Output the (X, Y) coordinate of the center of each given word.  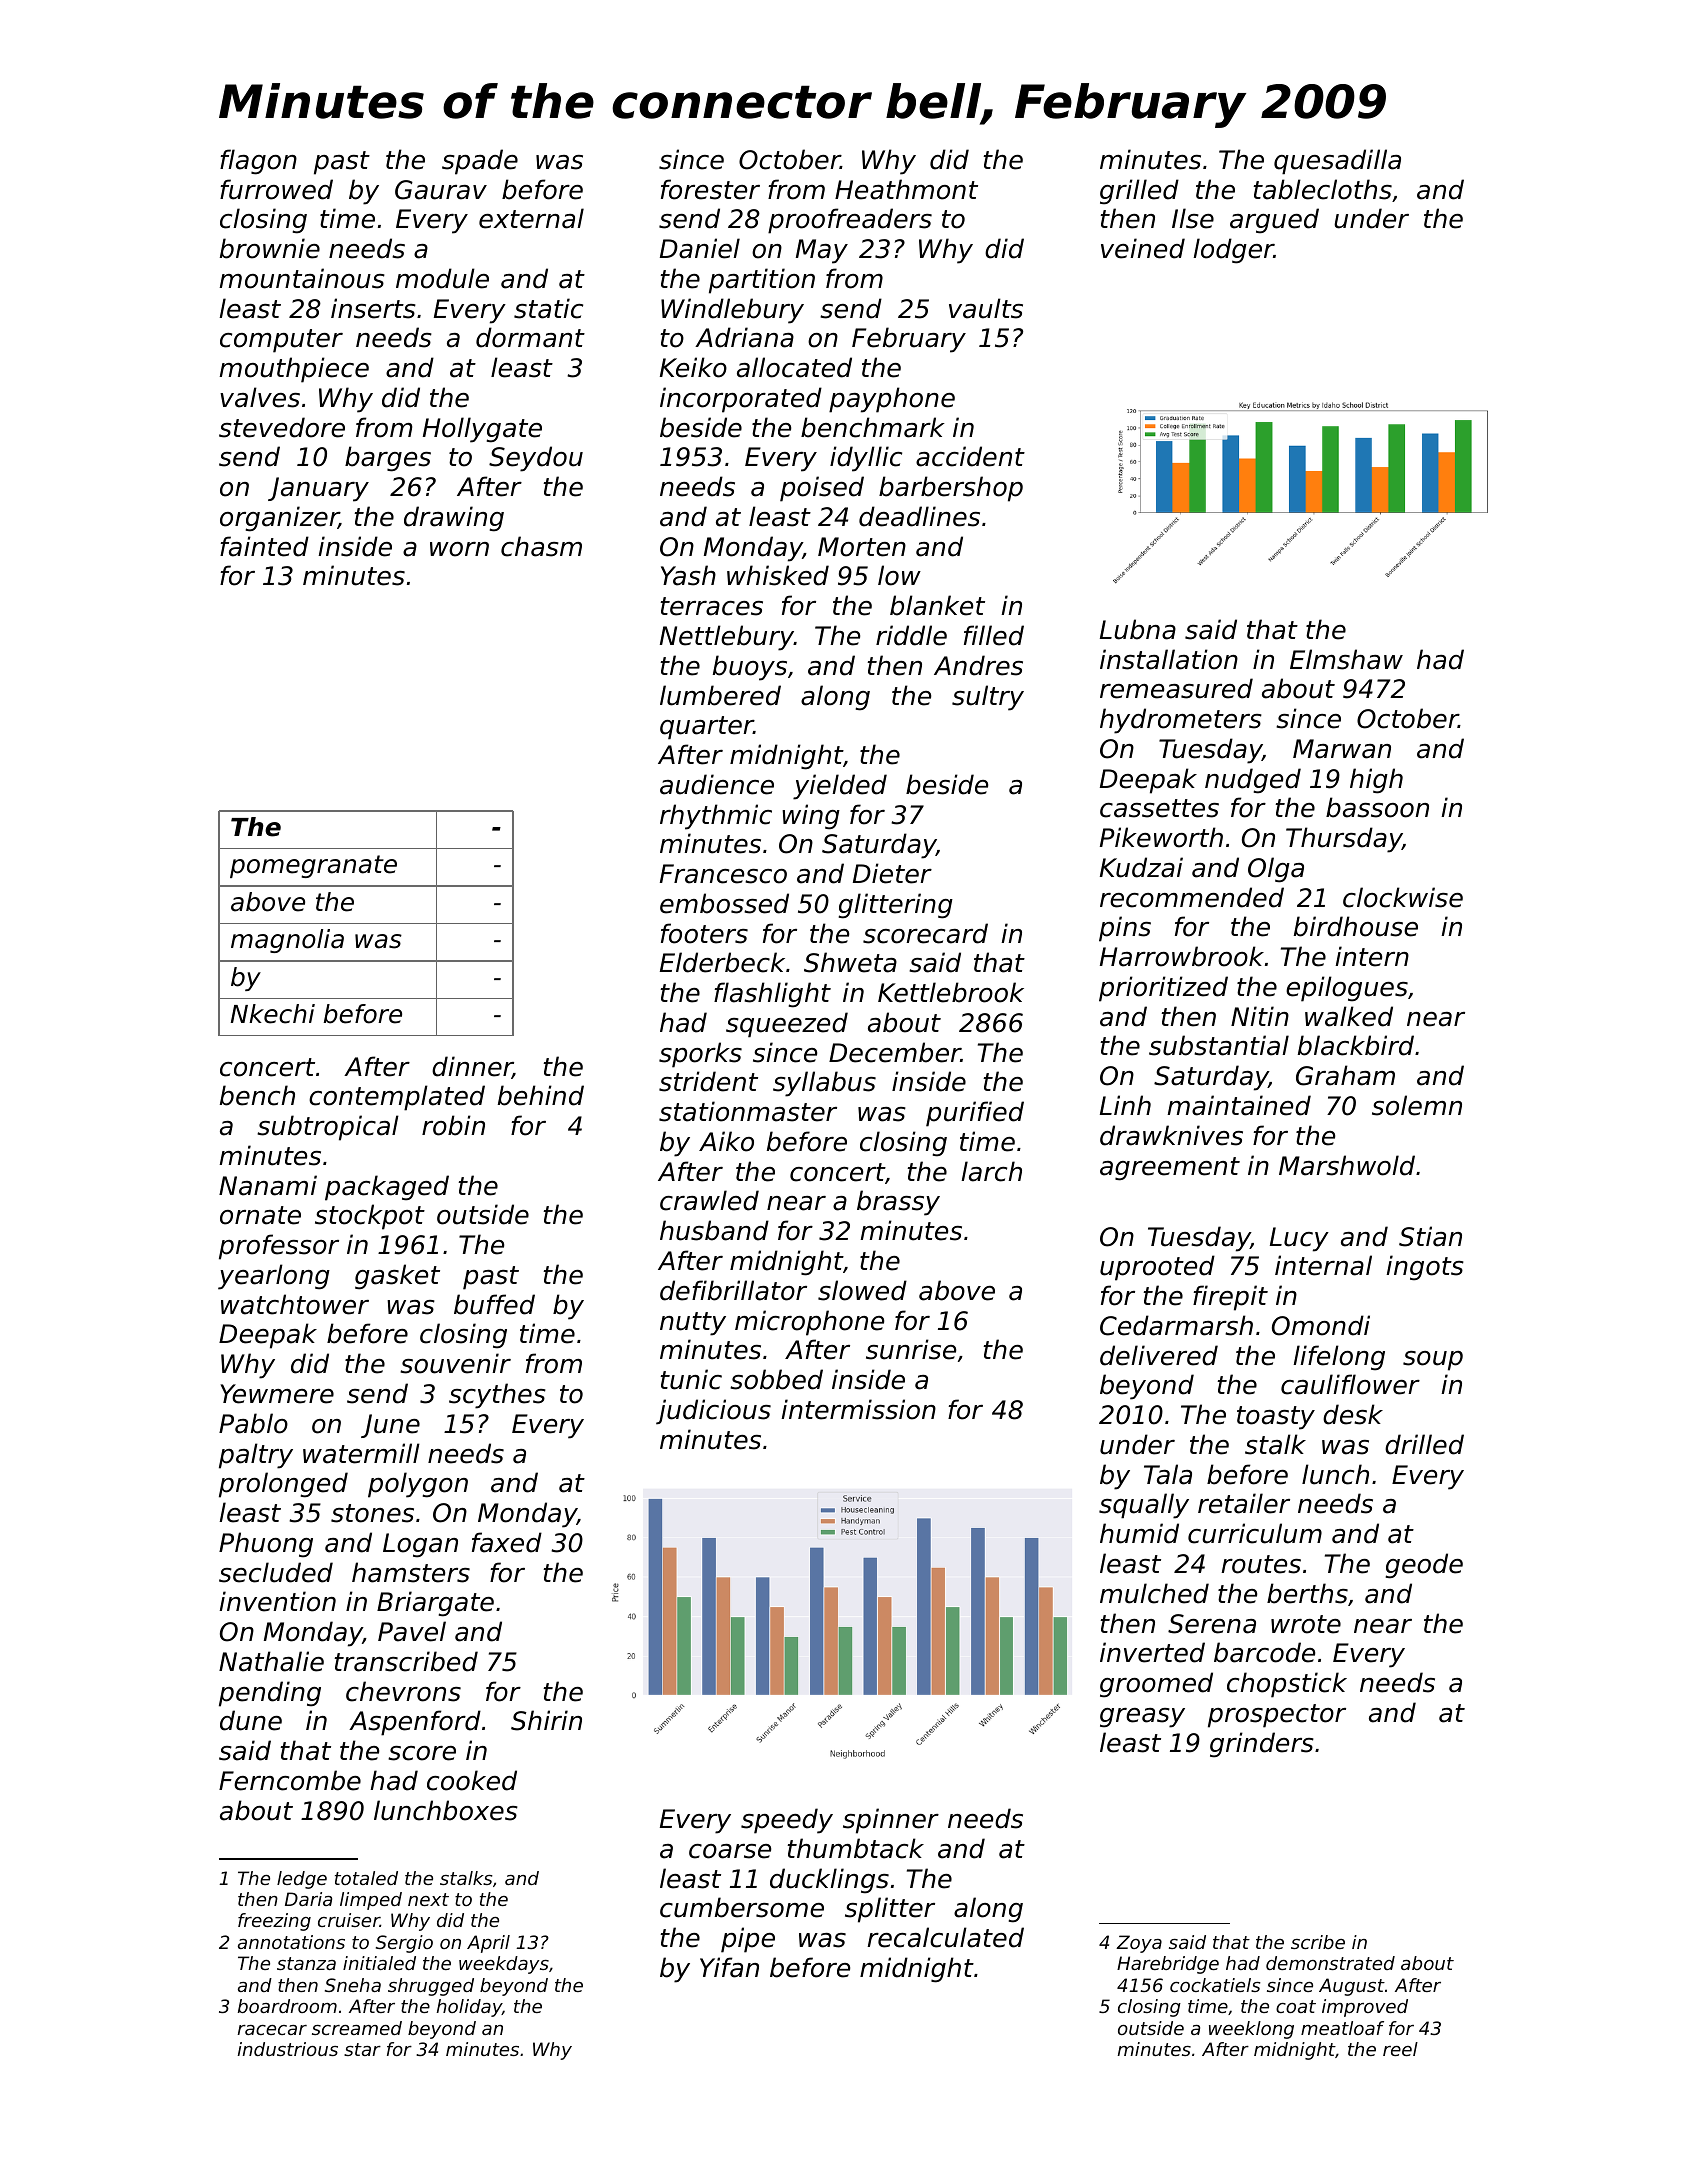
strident (708, 1081)
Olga (1276, 870)
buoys (750, 668)
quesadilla (1337, 162)
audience (717, 784)
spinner (891, 1821)
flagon (258, 162)
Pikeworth (1161, 837)
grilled (1139, 192)
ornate (260, 1215)
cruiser (349, 1920)
